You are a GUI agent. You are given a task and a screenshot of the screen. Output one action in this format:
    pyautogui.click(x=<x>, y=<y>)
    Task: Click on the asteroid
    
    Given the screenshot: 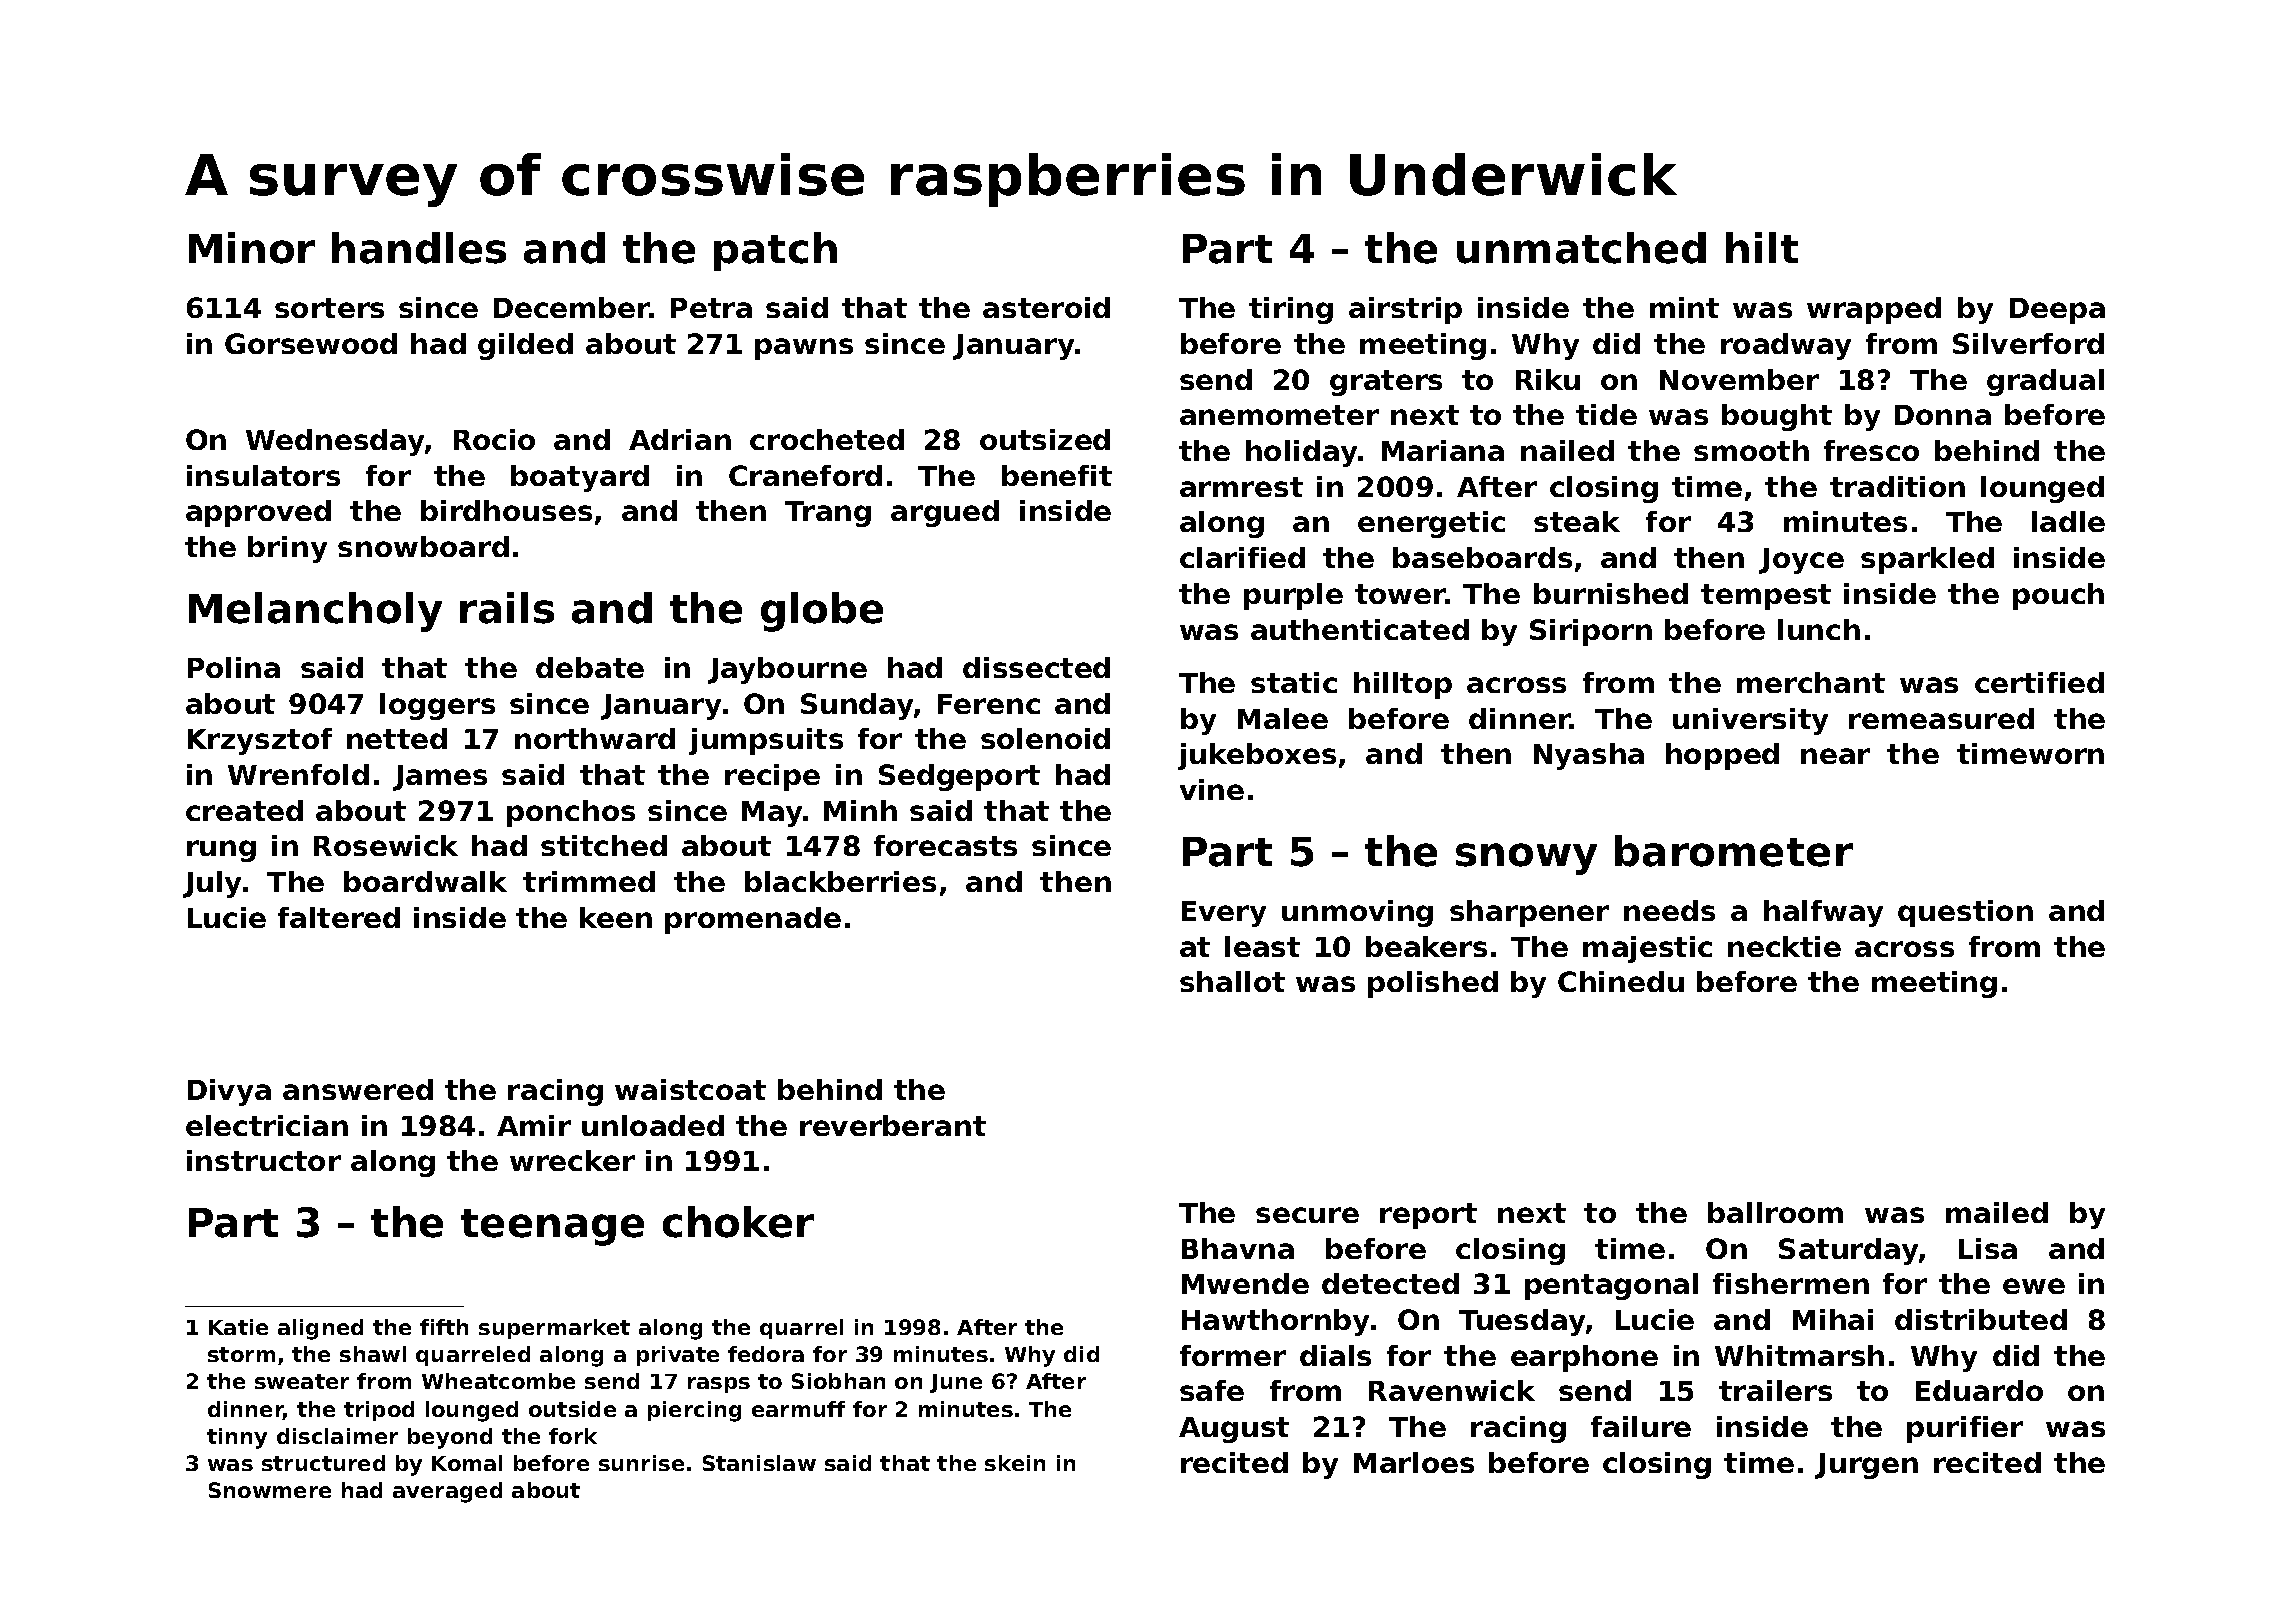 What is the action you would take?
    pyautogui.click(x=1046, y=307)
